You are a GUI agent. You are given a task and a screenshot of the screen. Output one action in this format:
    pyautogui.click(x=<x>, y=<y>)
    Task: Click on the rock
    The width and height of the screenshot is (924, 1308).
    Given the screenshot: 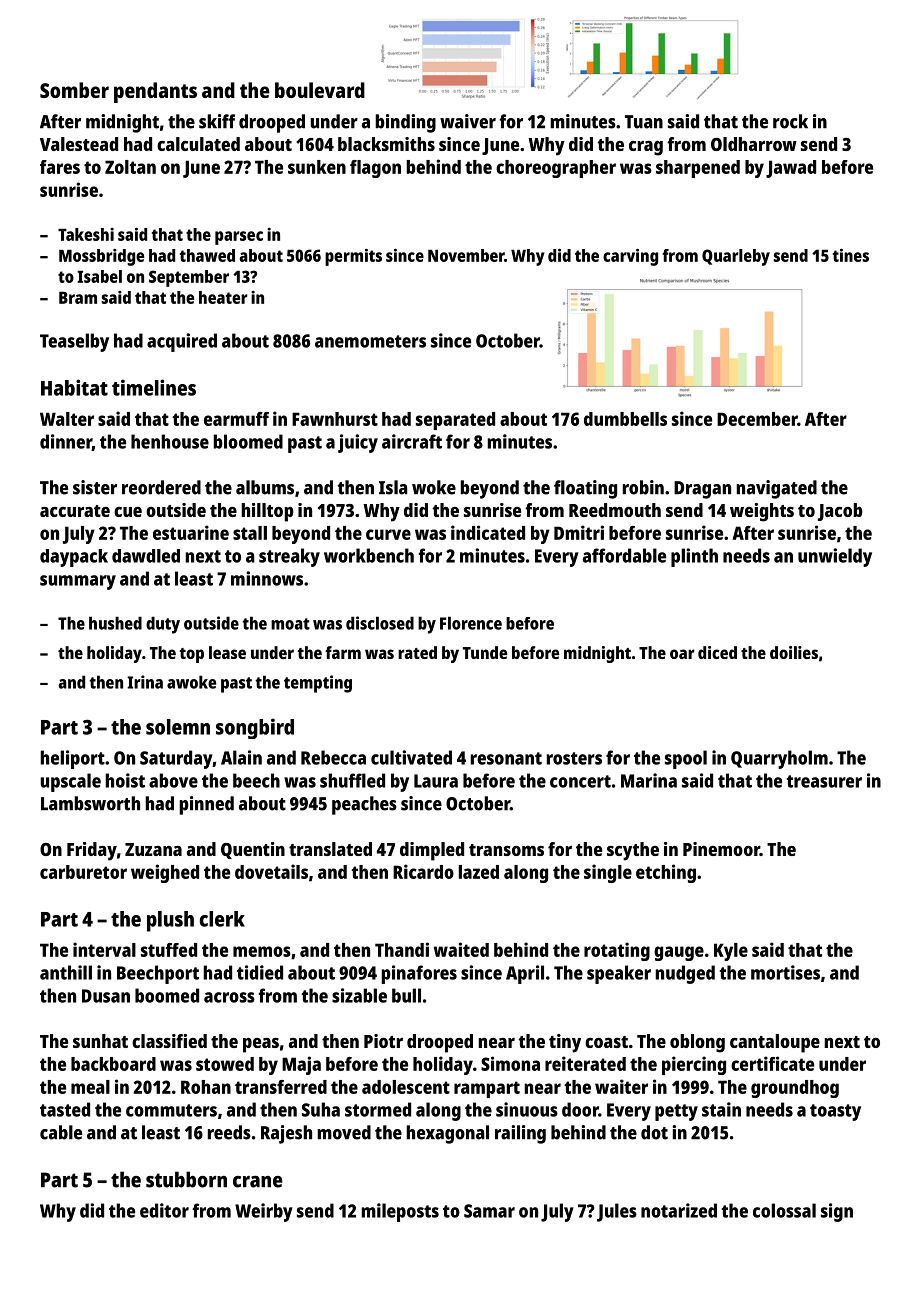 What is the action you would take?
    pyautogui.click(x=790, y=121)
